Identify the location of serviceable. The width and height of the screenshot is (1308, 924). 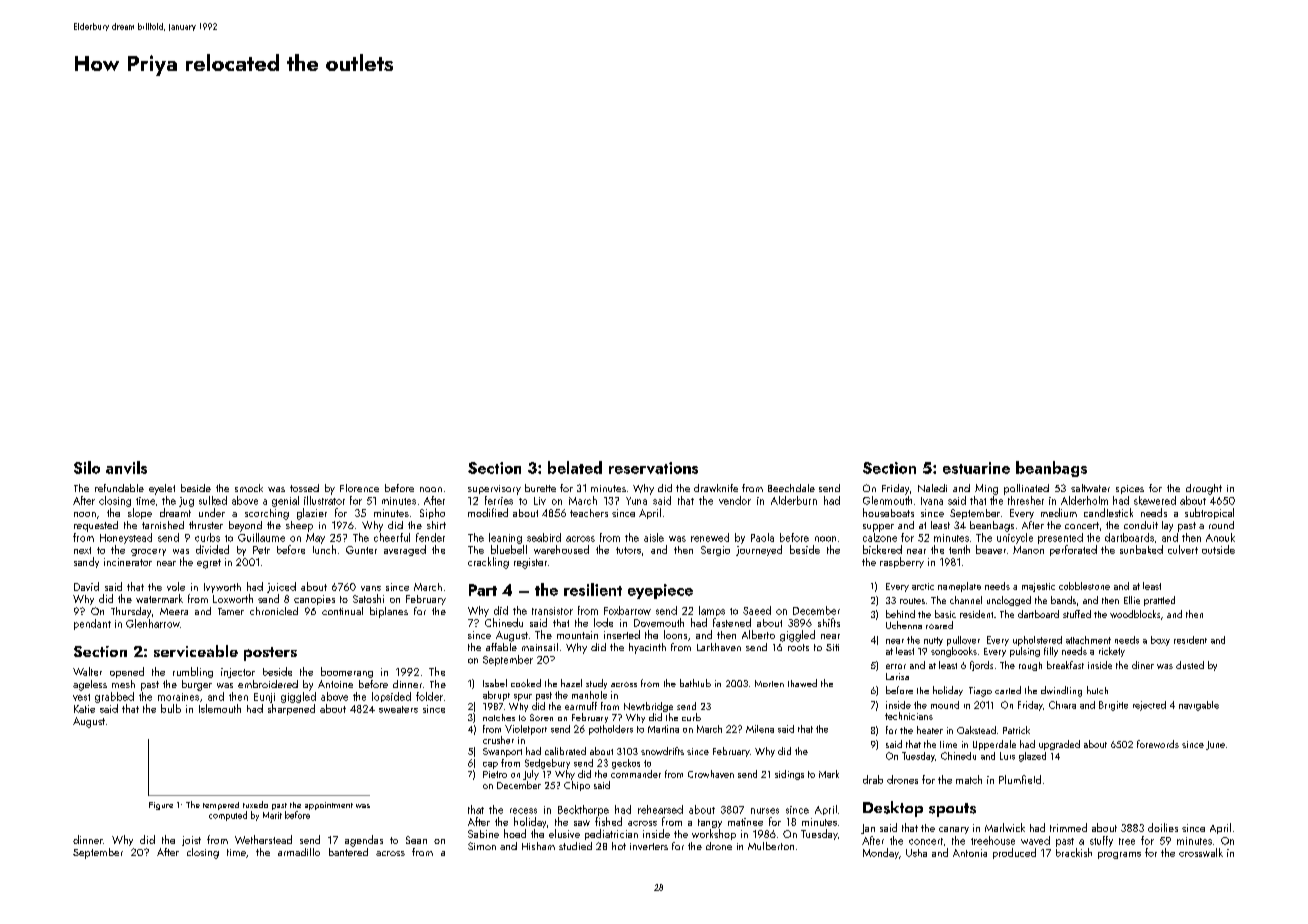
(196, 651).
